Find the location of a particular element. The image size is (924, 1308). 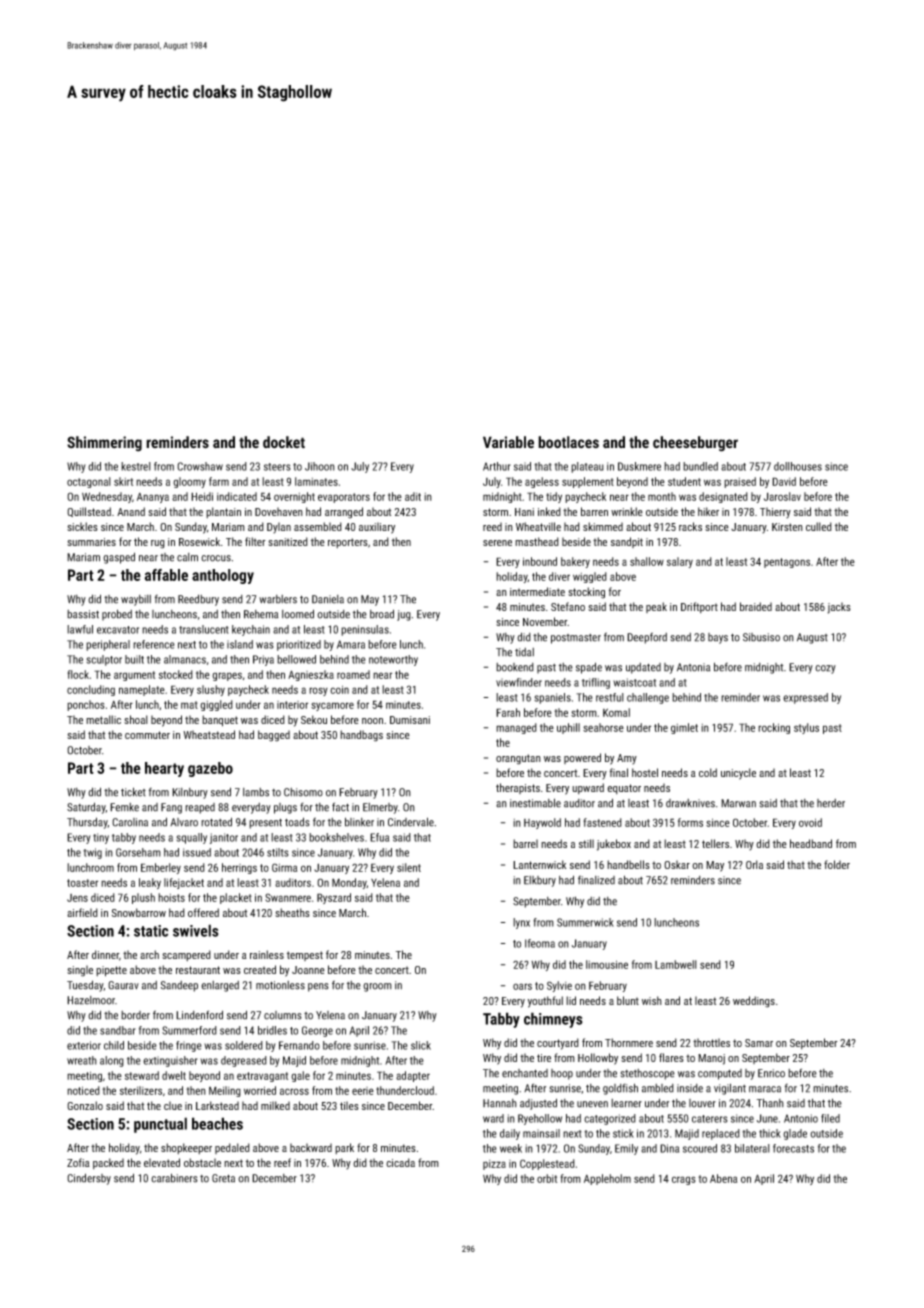

racks is located at coordinates (690, 526).
